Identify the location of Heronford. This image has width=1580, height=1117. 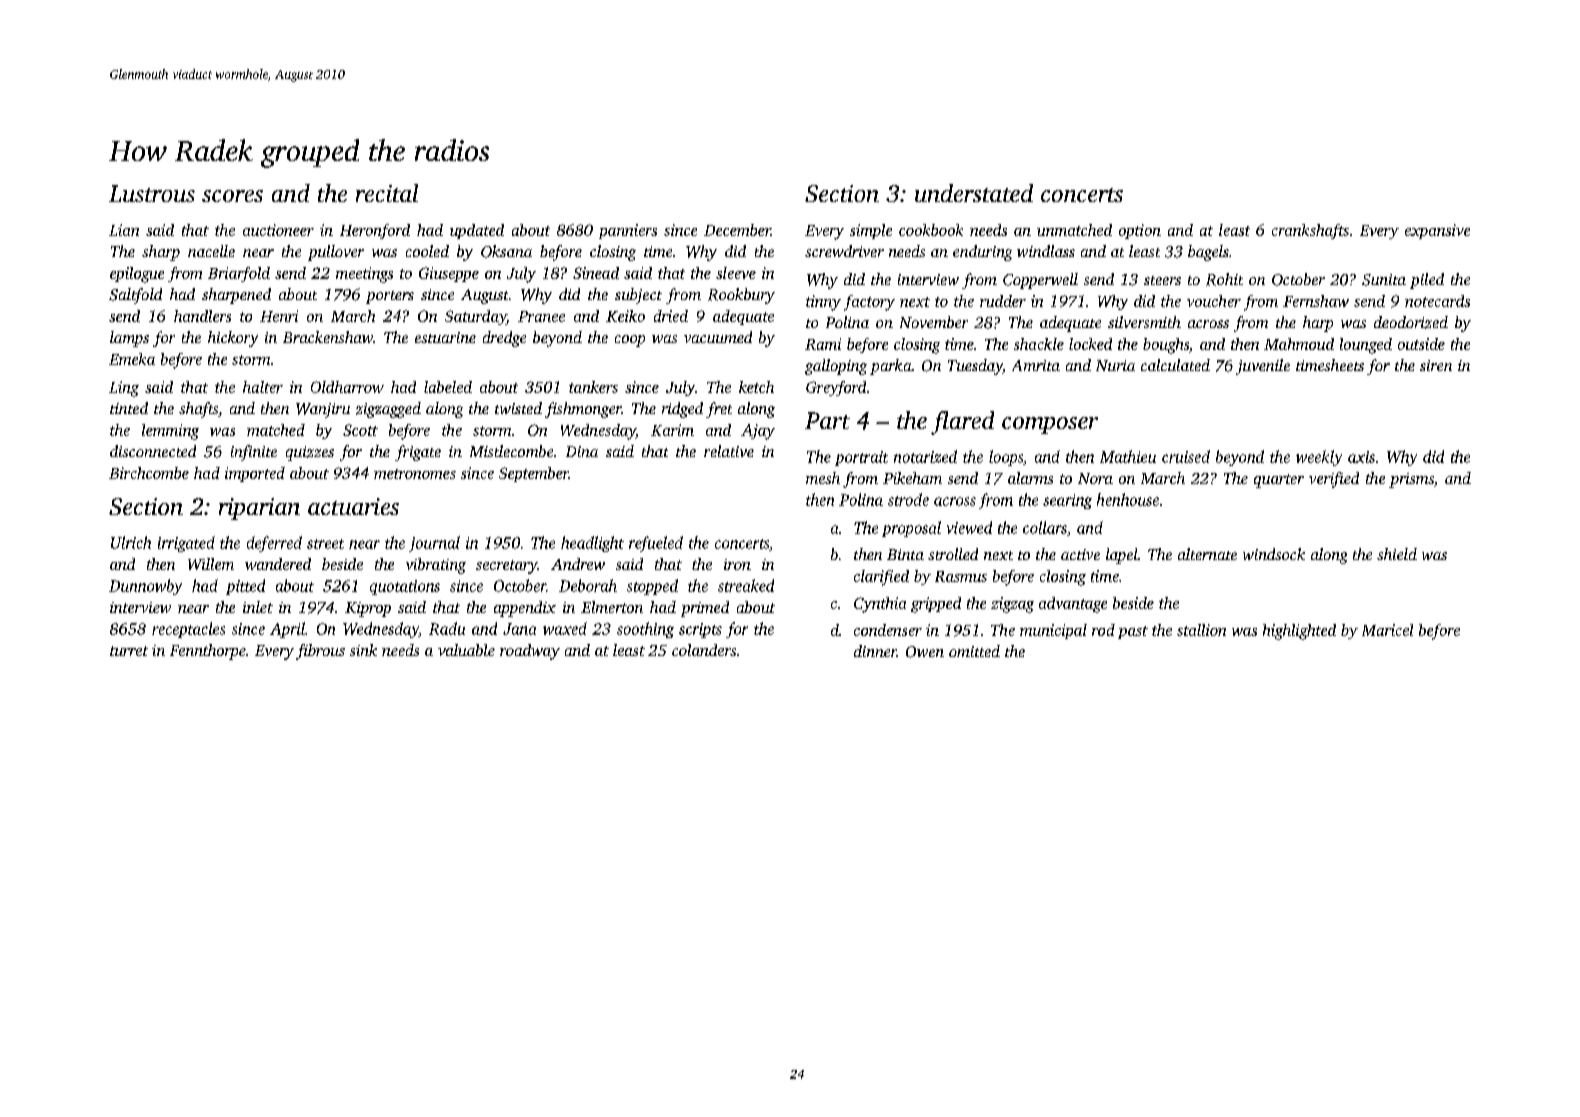
(375, 231).
